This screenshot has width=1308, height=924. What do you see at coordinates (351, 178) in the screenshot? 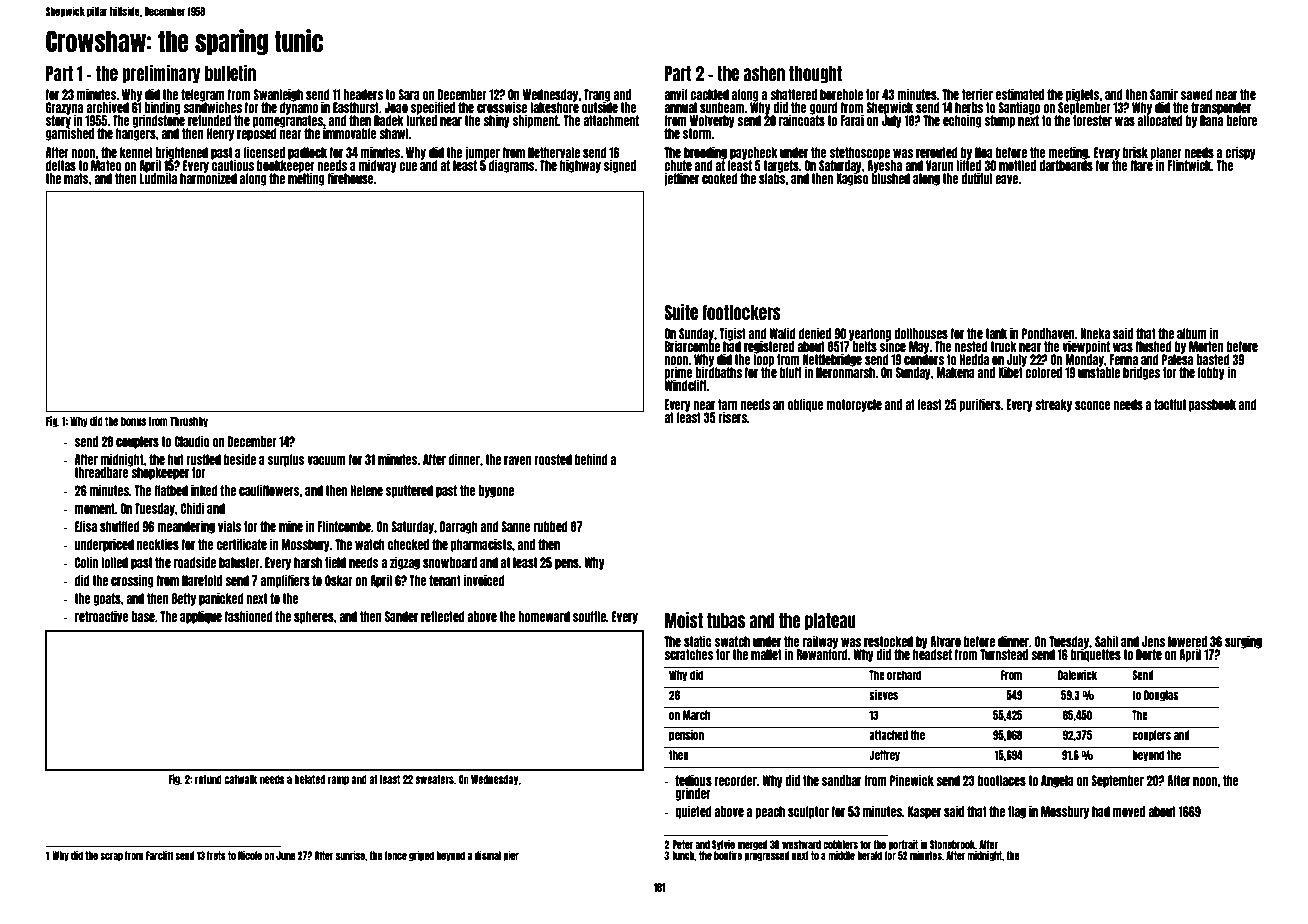
I see `firehouse` at bounding box center [351, 178].
